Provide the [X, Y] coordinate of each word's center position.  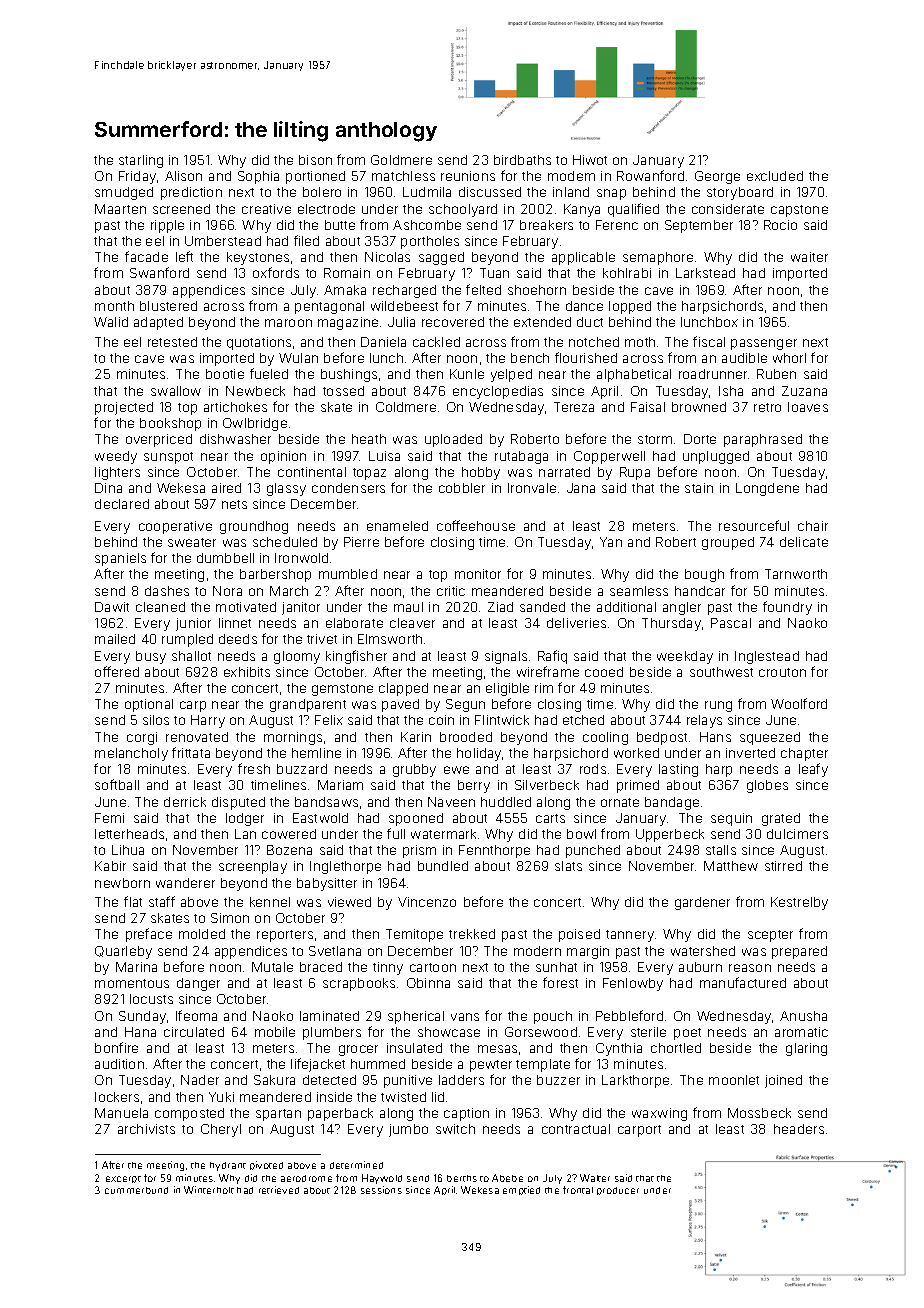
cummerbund [136, 1190]
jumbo [408, 1130]
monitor [478, 574]
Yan [611, 542]
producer [618, 1191]
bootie [225, 374]
